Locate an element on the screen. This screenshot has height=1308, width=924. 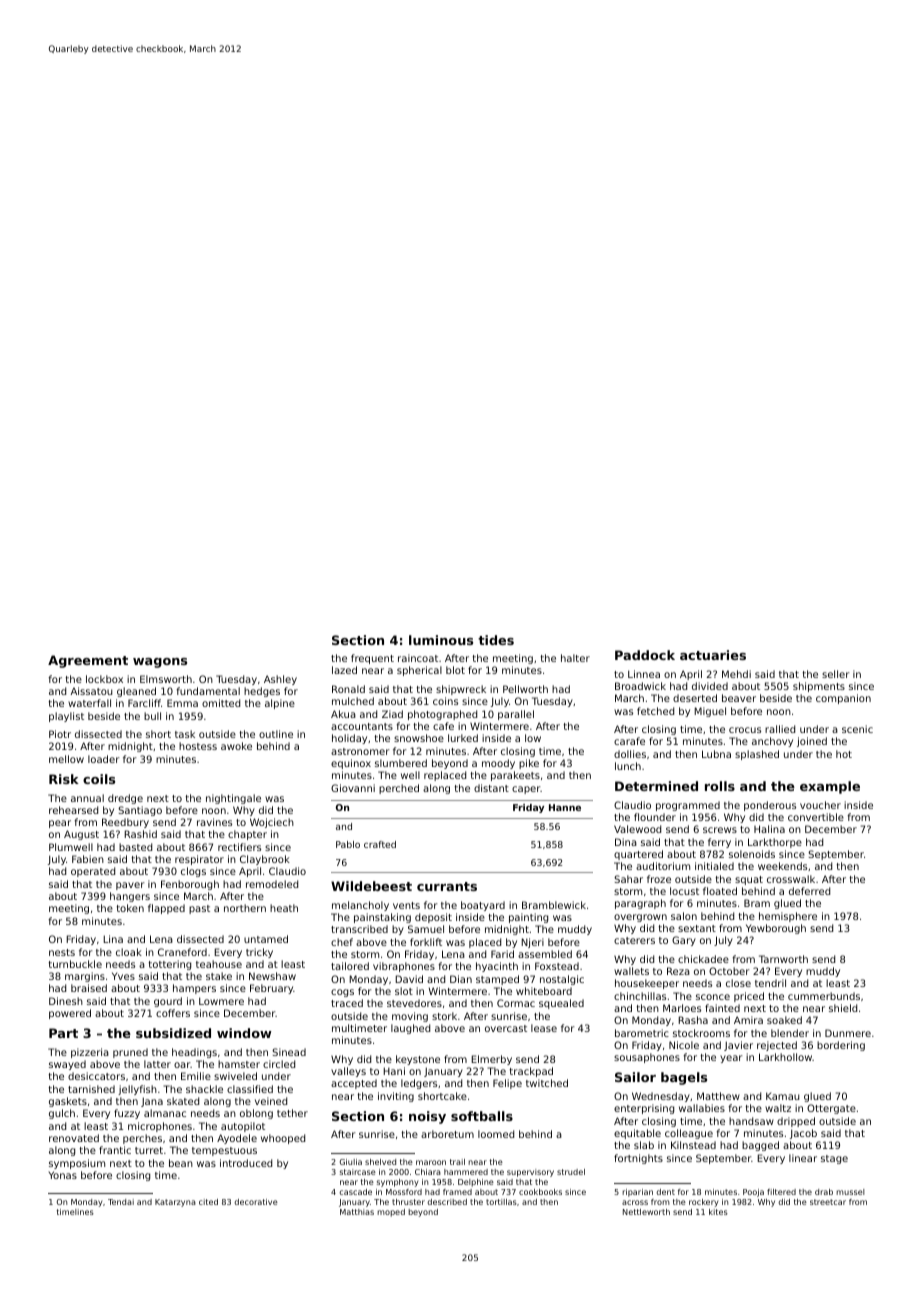
Larkhollow is located at coordinates (785, 1057).
